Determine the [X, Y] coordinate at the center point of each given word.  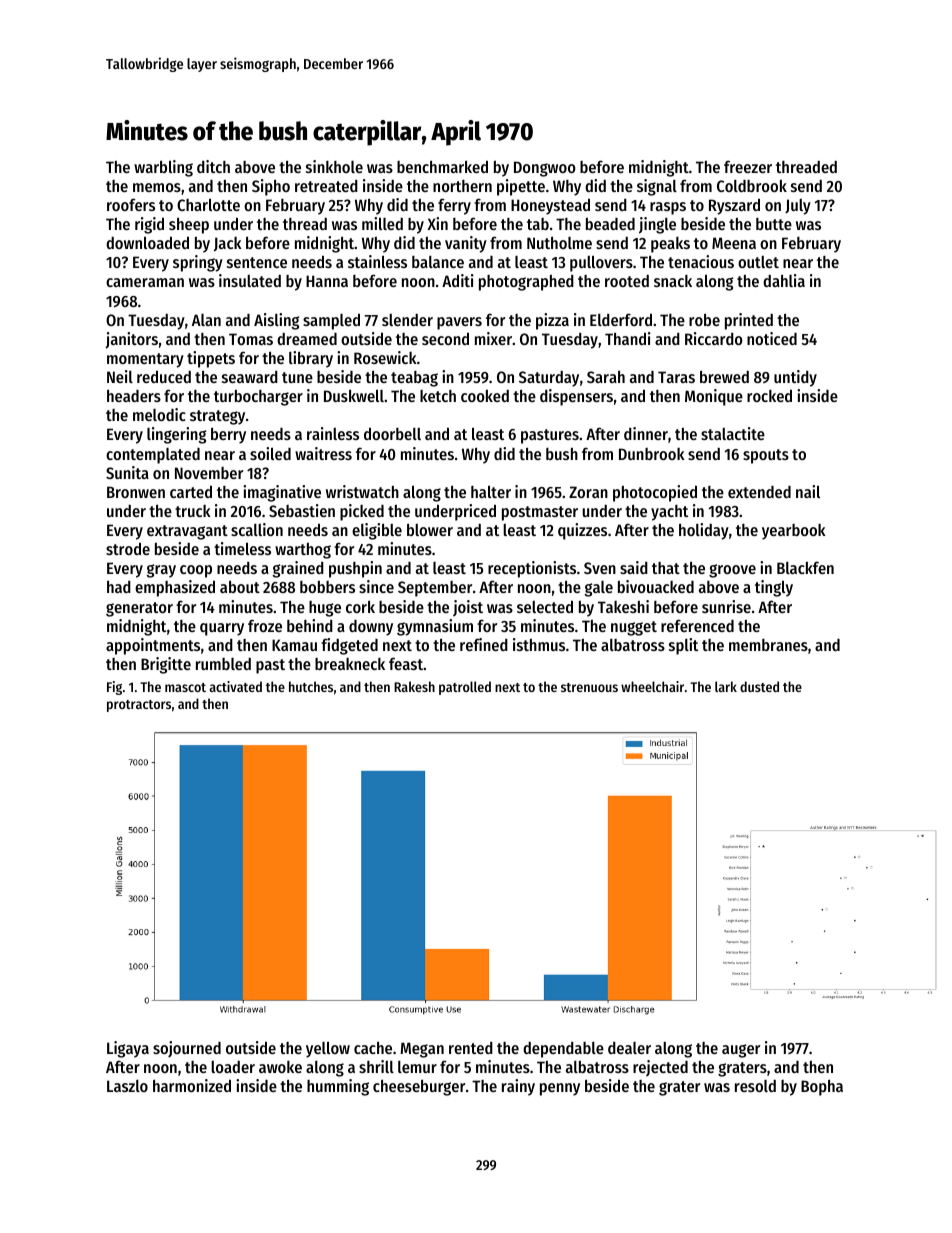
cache [373, 1048]
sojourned [187, 1049]
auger [741, 1051]
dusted [759, 686]
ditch [213, 166]
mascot [185, 687]
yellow [328, 1049]
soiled [270, 453]
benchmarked [442, 166]
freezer [748, 166]
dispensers [576, 397]
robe [704, 319]
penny [560, 1089]
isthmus [539, 644]
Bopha [822, 1088]
